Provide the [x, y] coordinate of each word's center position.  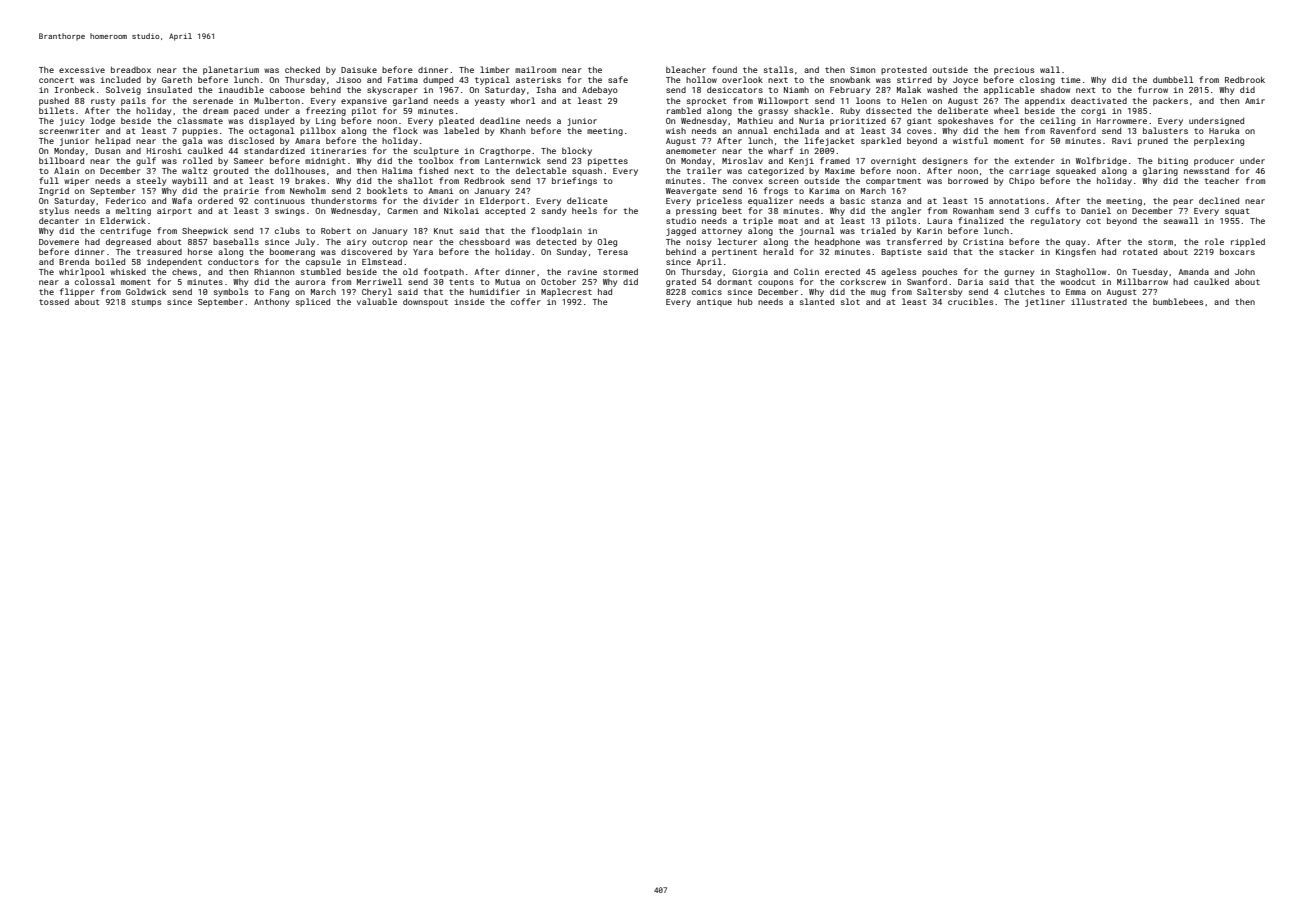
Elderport [502, 201]
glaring [1160, 171]
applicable [1009, 90]
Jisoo [348, 80]
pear [1183, 202]
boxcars [1237, 251]
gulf [146, 161]
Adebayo [600, 90]
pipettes [608, 162]
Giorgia [750, 273]
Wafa [182, 200]
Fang [279, 293]
